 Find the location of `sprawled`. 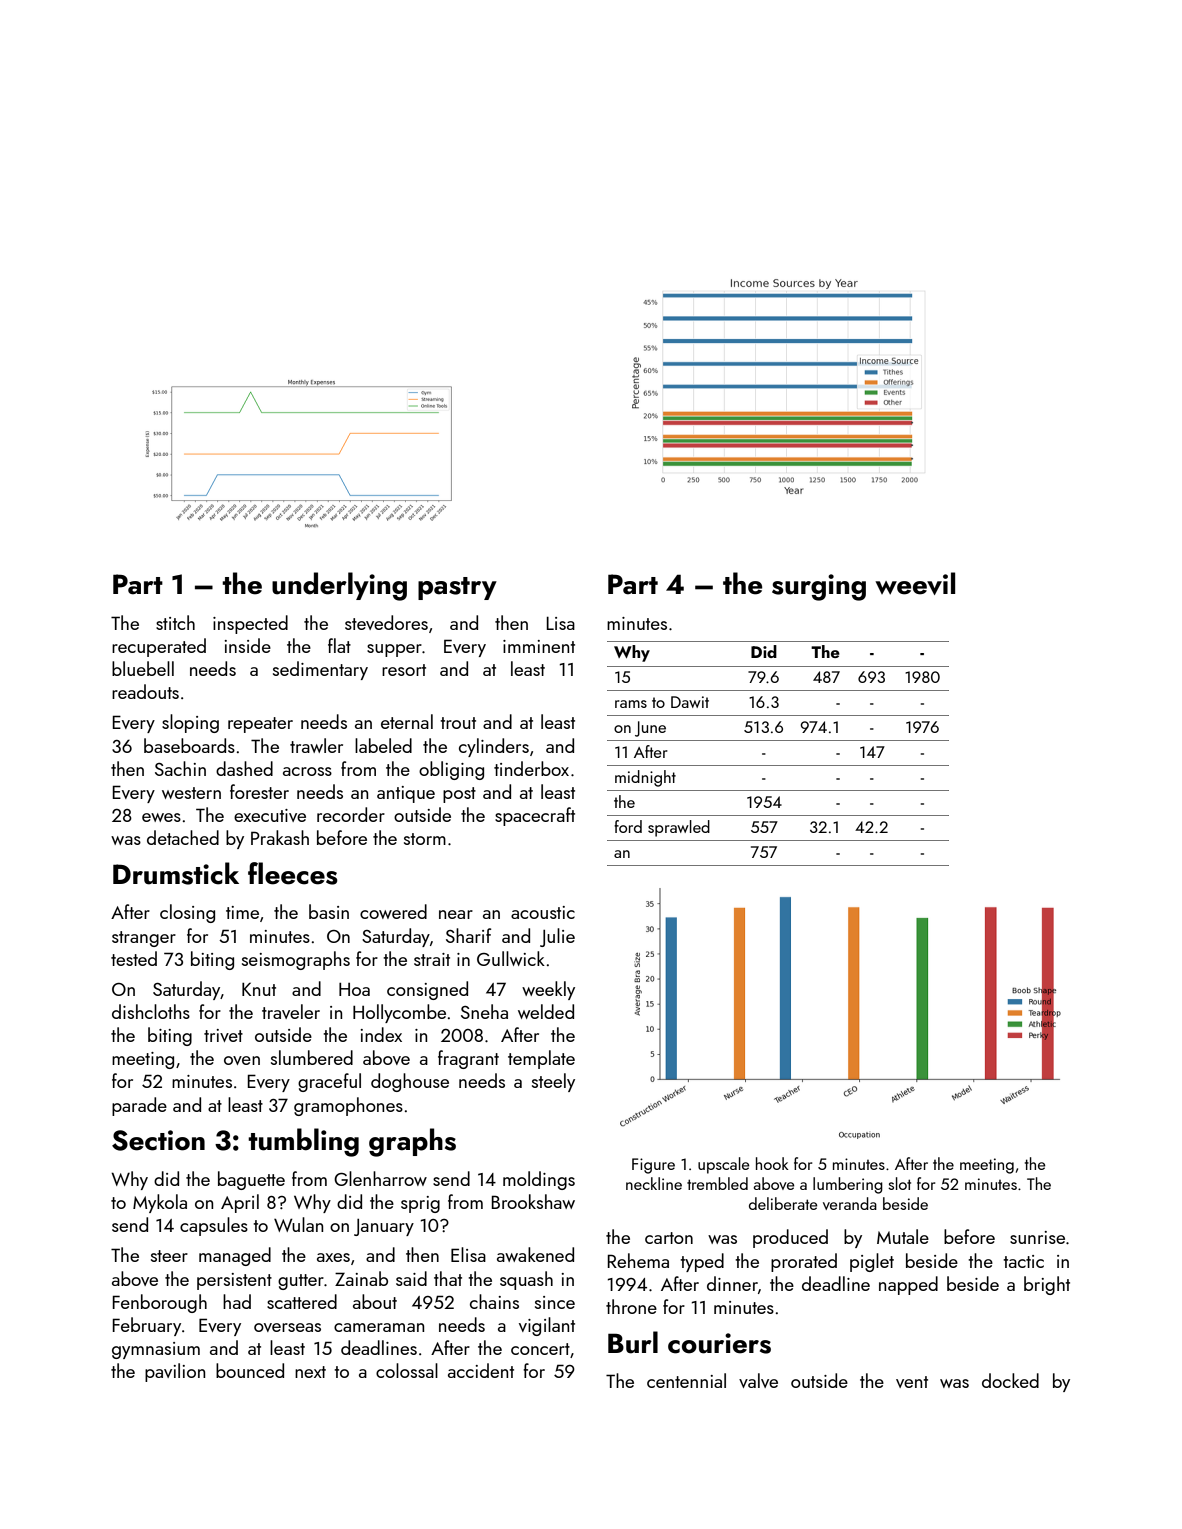

sprawled is located at coordinates (679, 828).
